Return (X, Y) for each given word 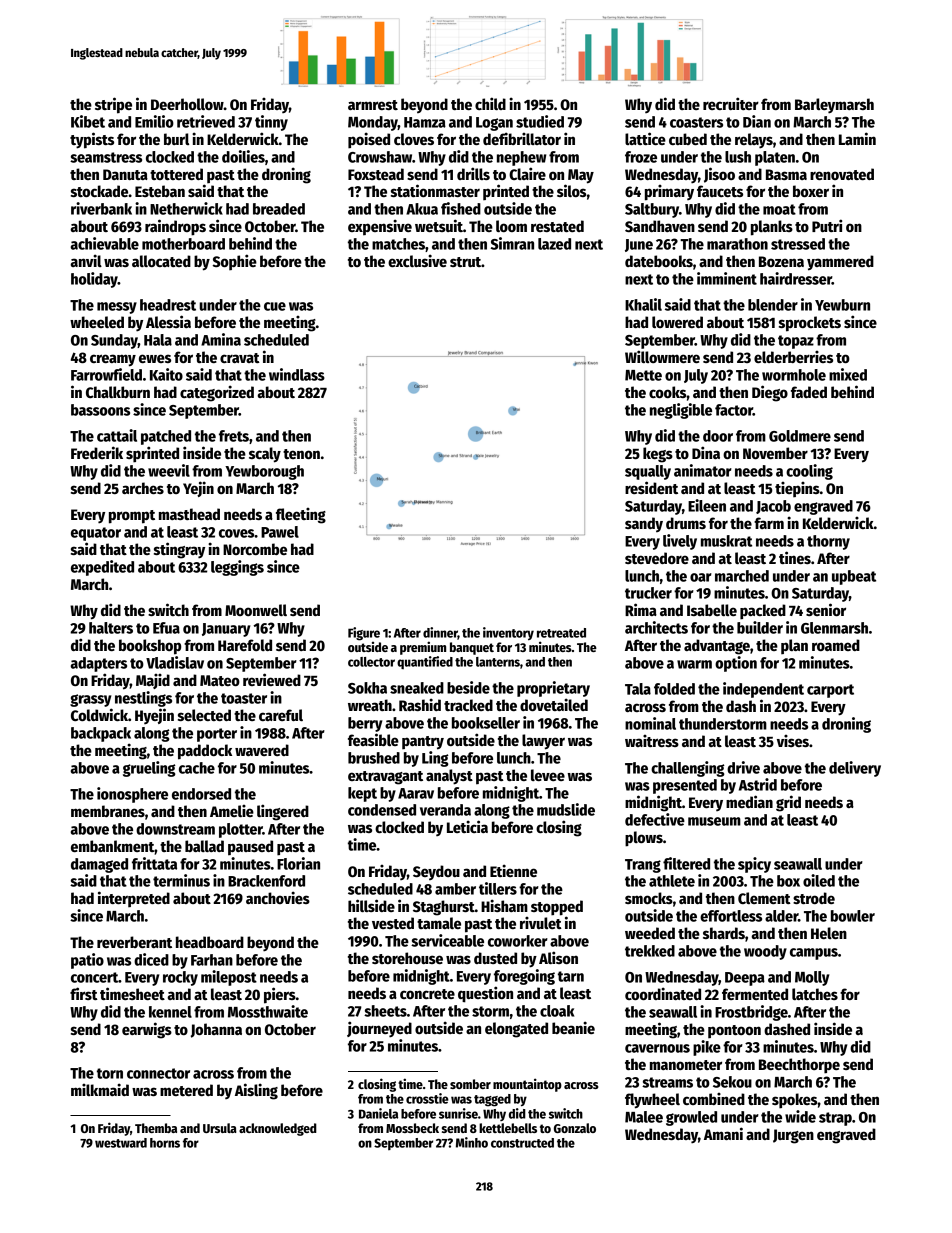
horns (165, 1143)
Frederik (97, 452)
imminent (727, 278)
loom (511, 226)
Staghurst (444, 908)
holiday (94, 280)
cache (197, 768)
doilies (243, 156)
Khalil (643, 304)
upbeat (854, 577)
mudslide (566, 809)
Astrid (758, 784)
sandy (644, 524)
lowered (677, 322)
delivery (855, 769)
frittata (154, 863)
